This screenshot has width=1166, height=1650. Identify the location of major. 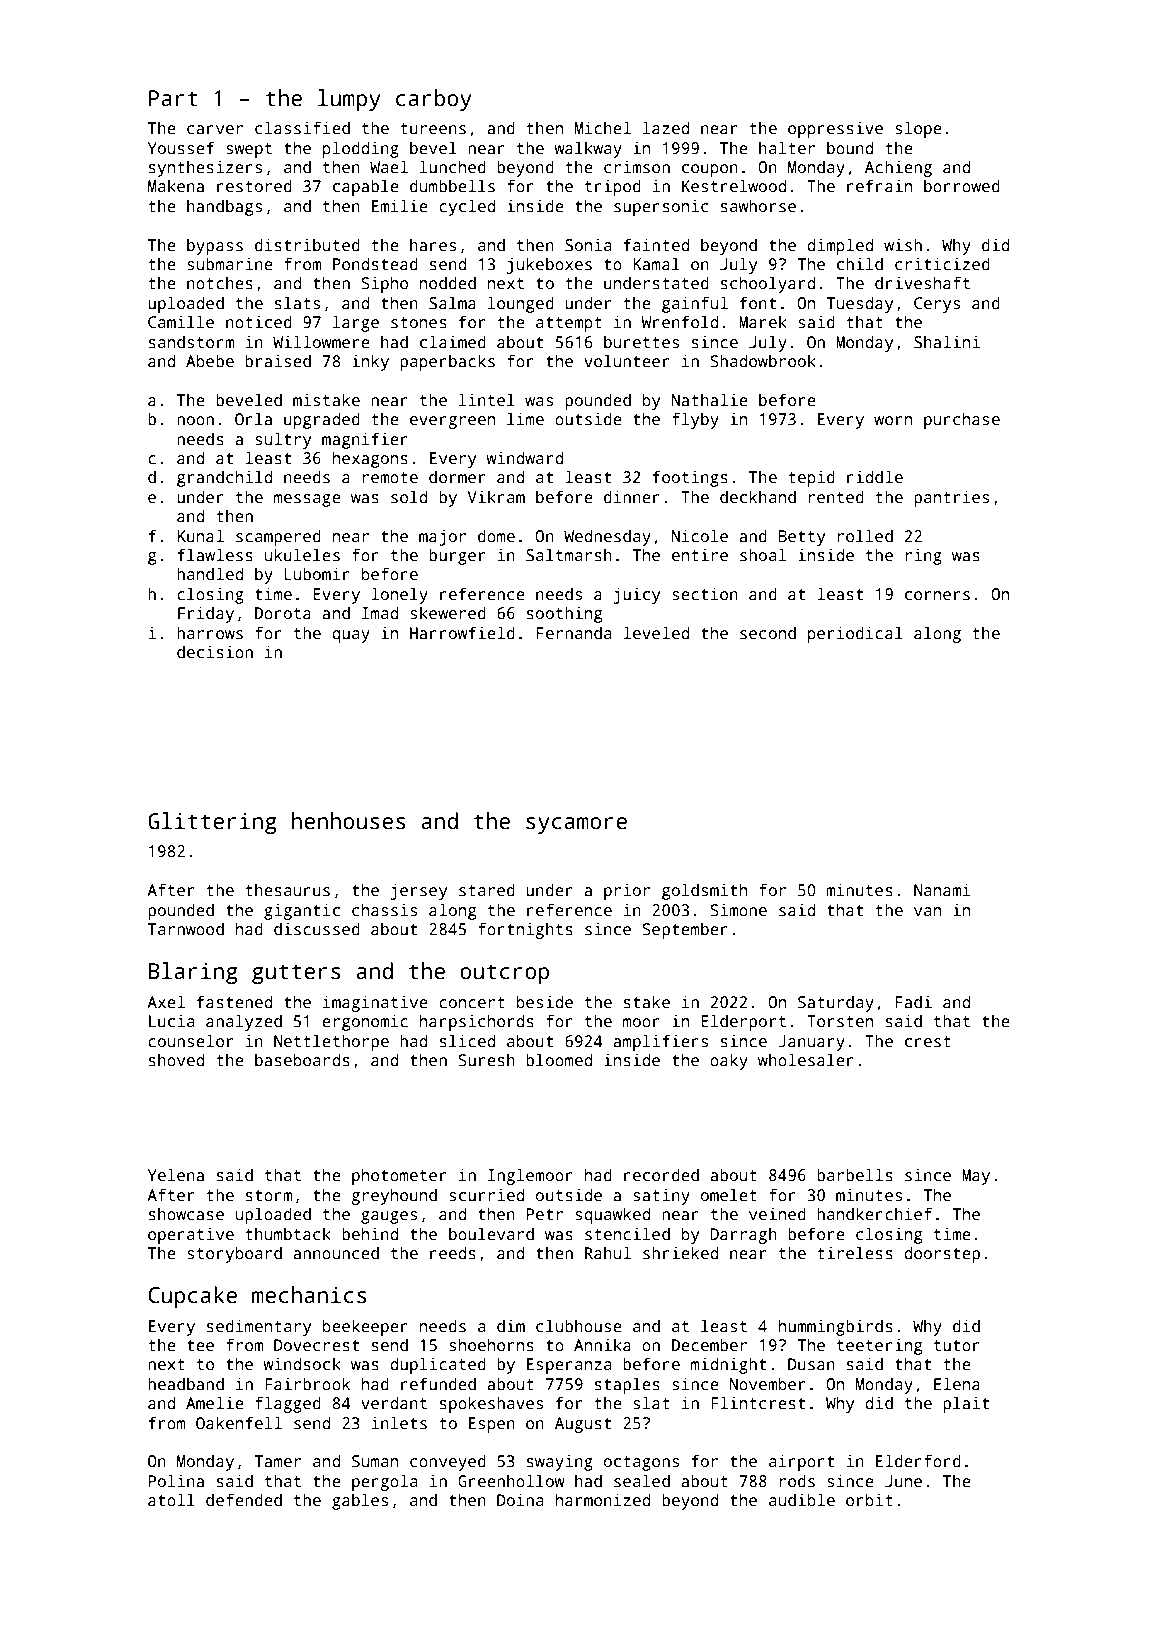
(442, 537).
